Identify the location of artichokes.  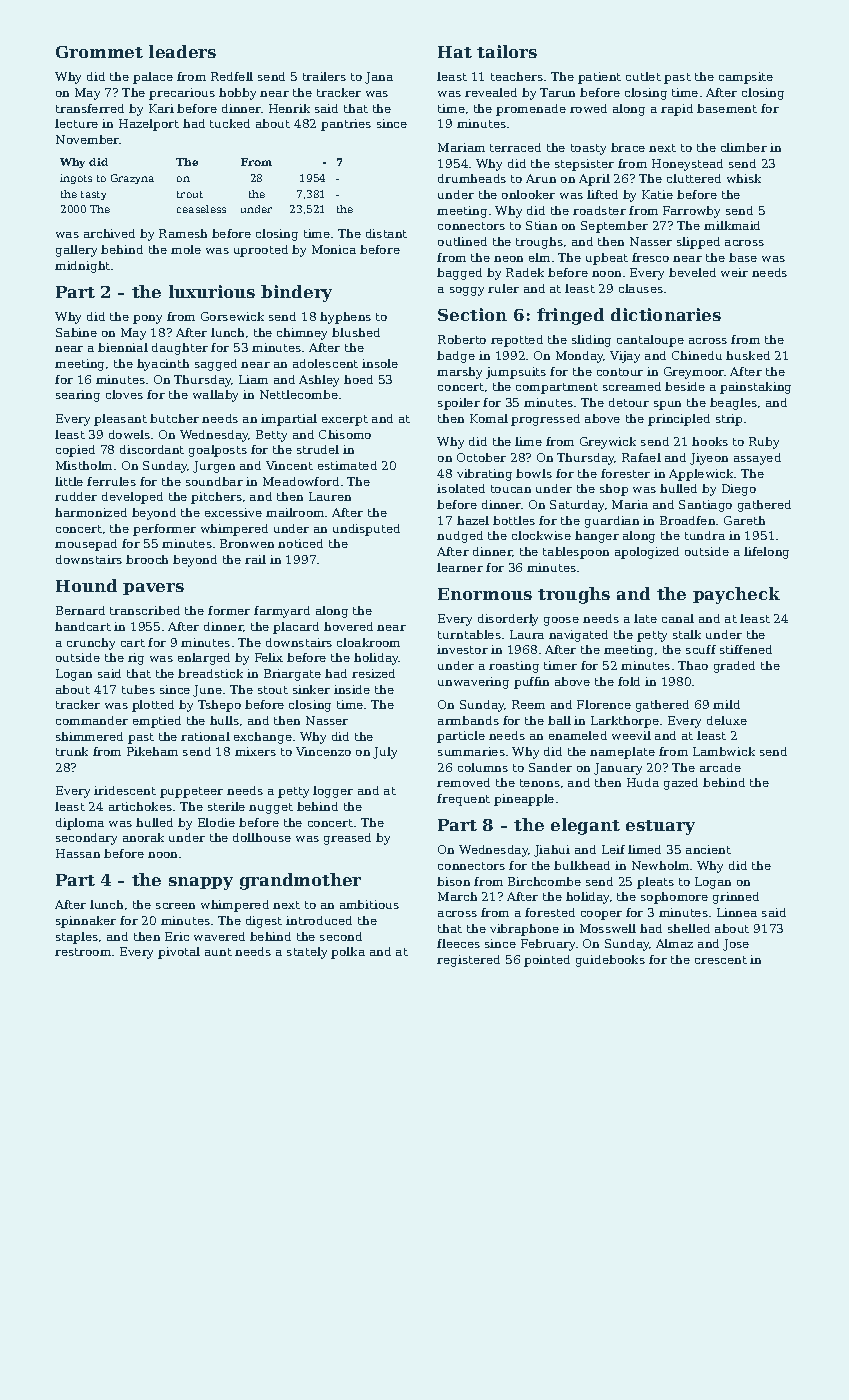
(140, 806).
